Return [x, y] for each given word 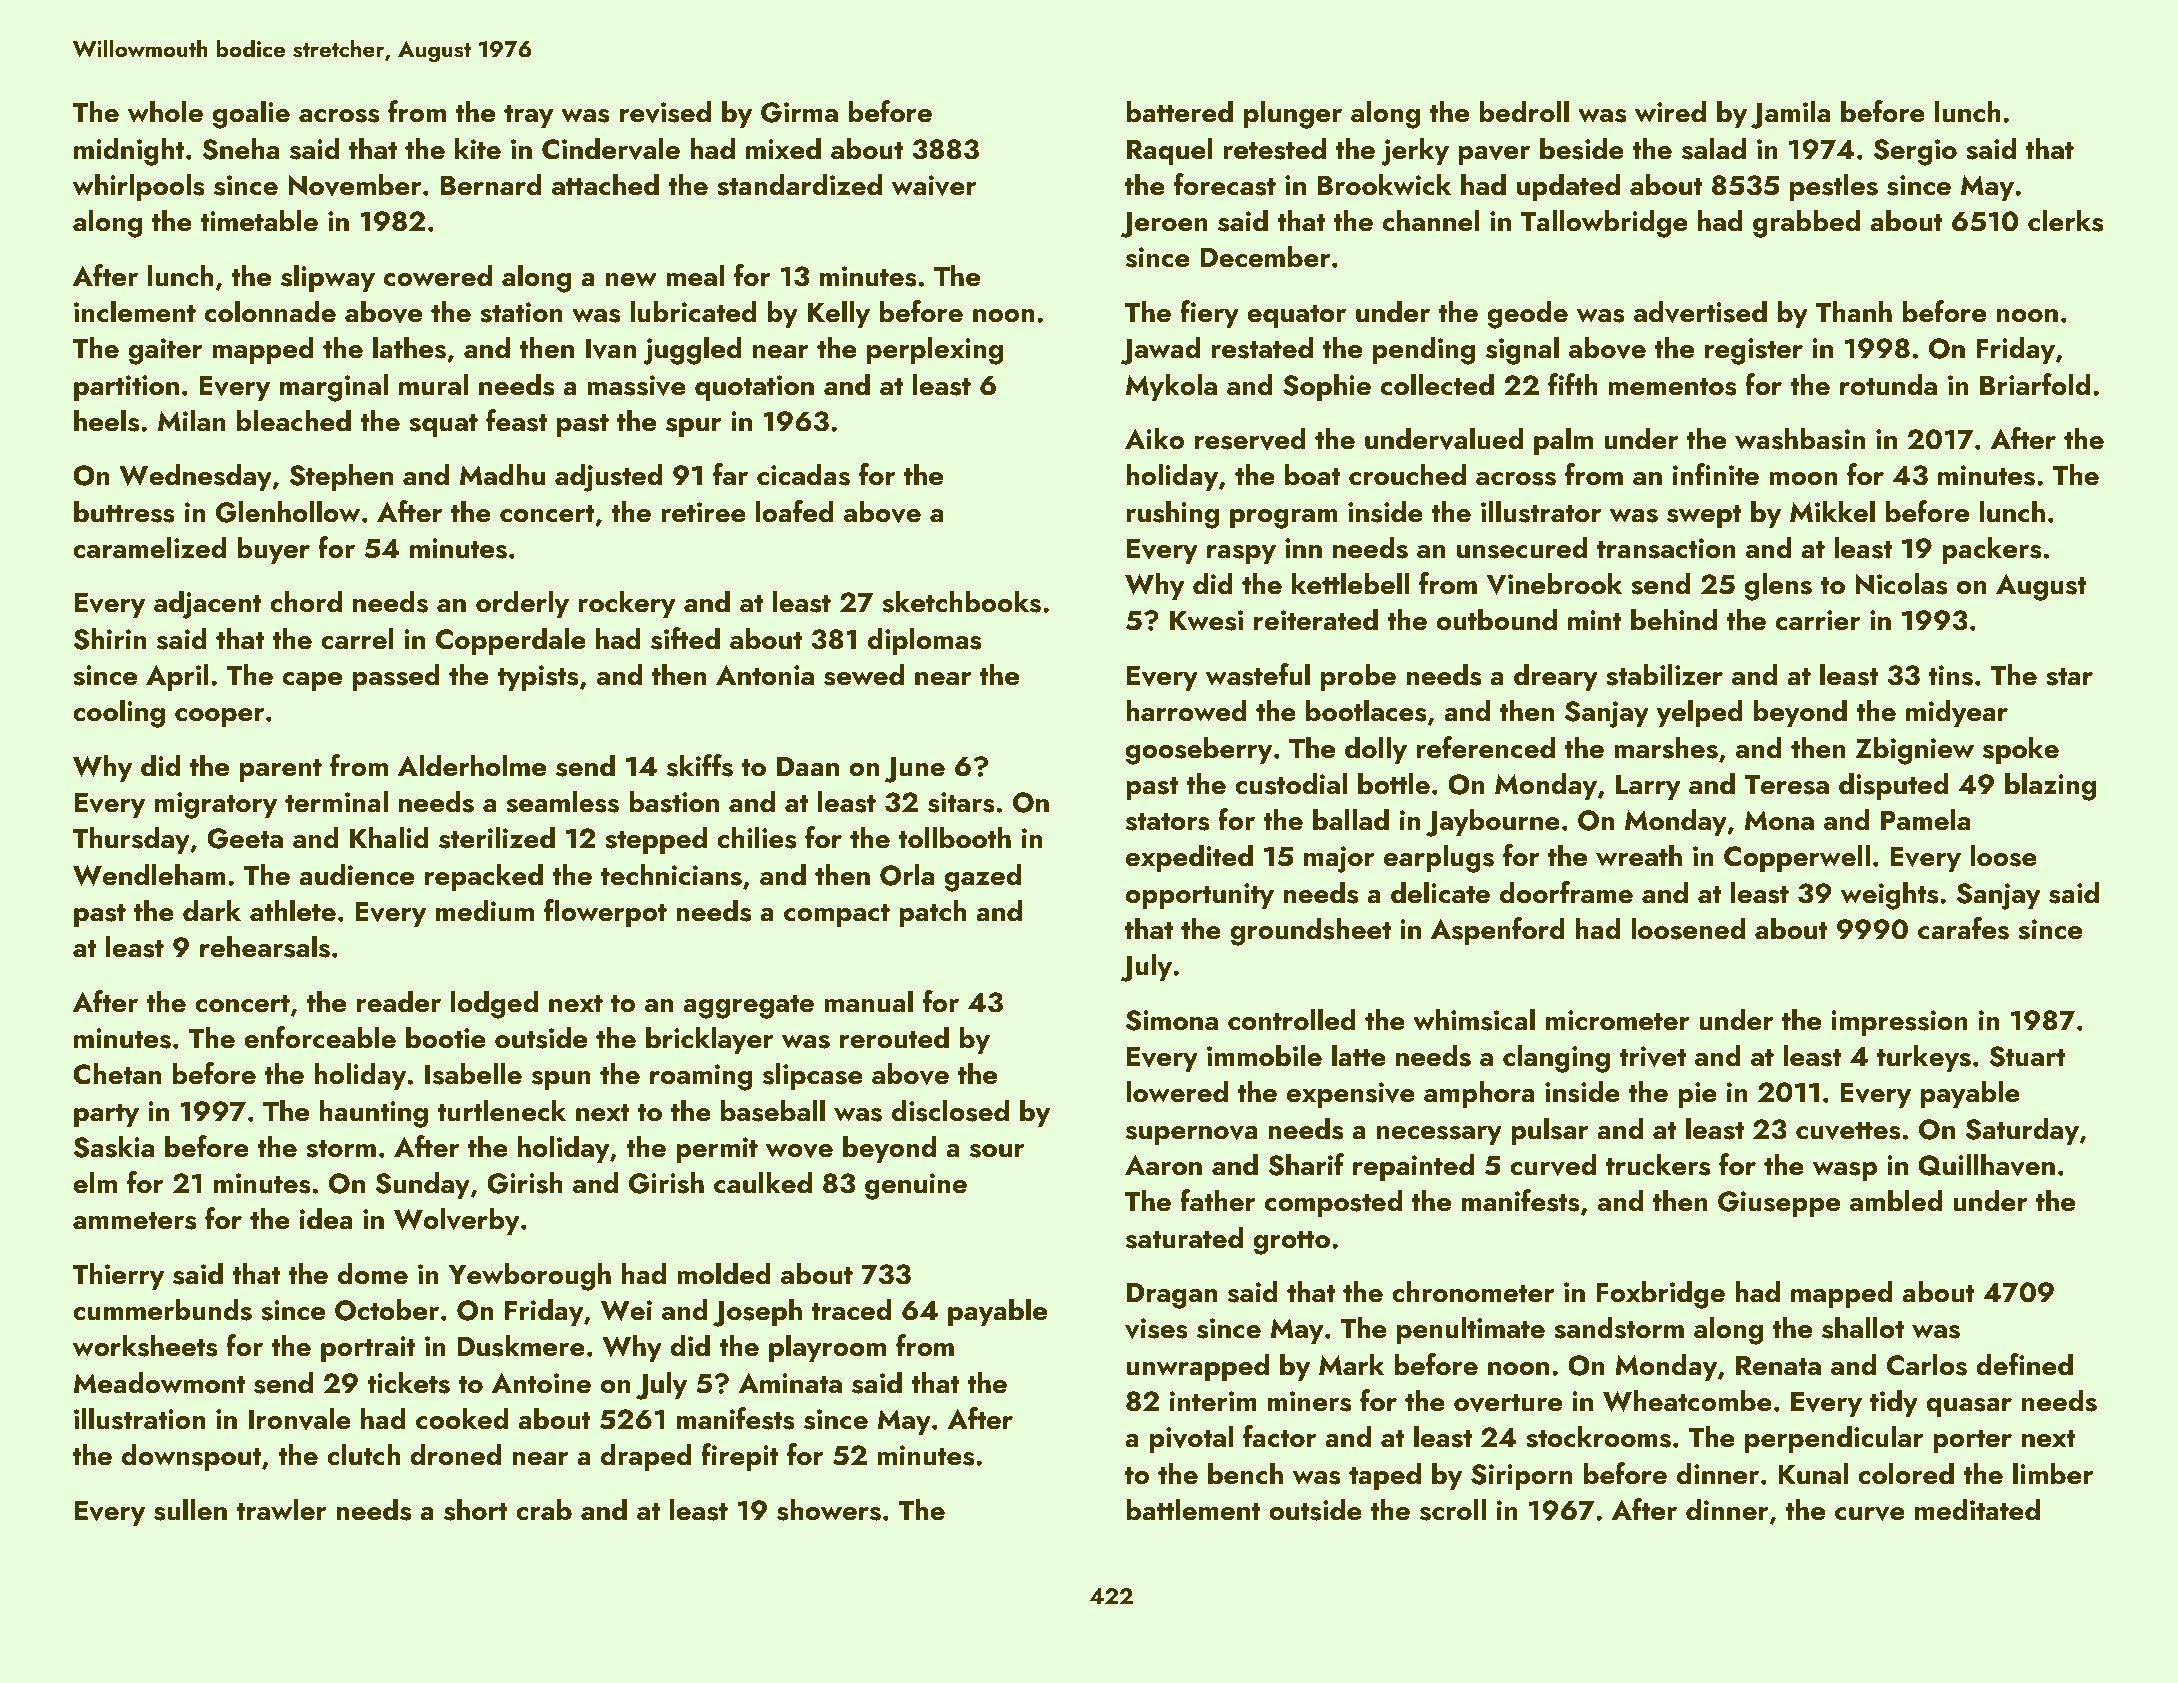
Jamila [1790, 114]
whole [165, 111]
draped [646, 1457]
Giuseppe [1779, 1204]
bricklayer [709, 1040]
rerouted [894, 1037]
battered [1179, 111]
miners [1309, 1401]
